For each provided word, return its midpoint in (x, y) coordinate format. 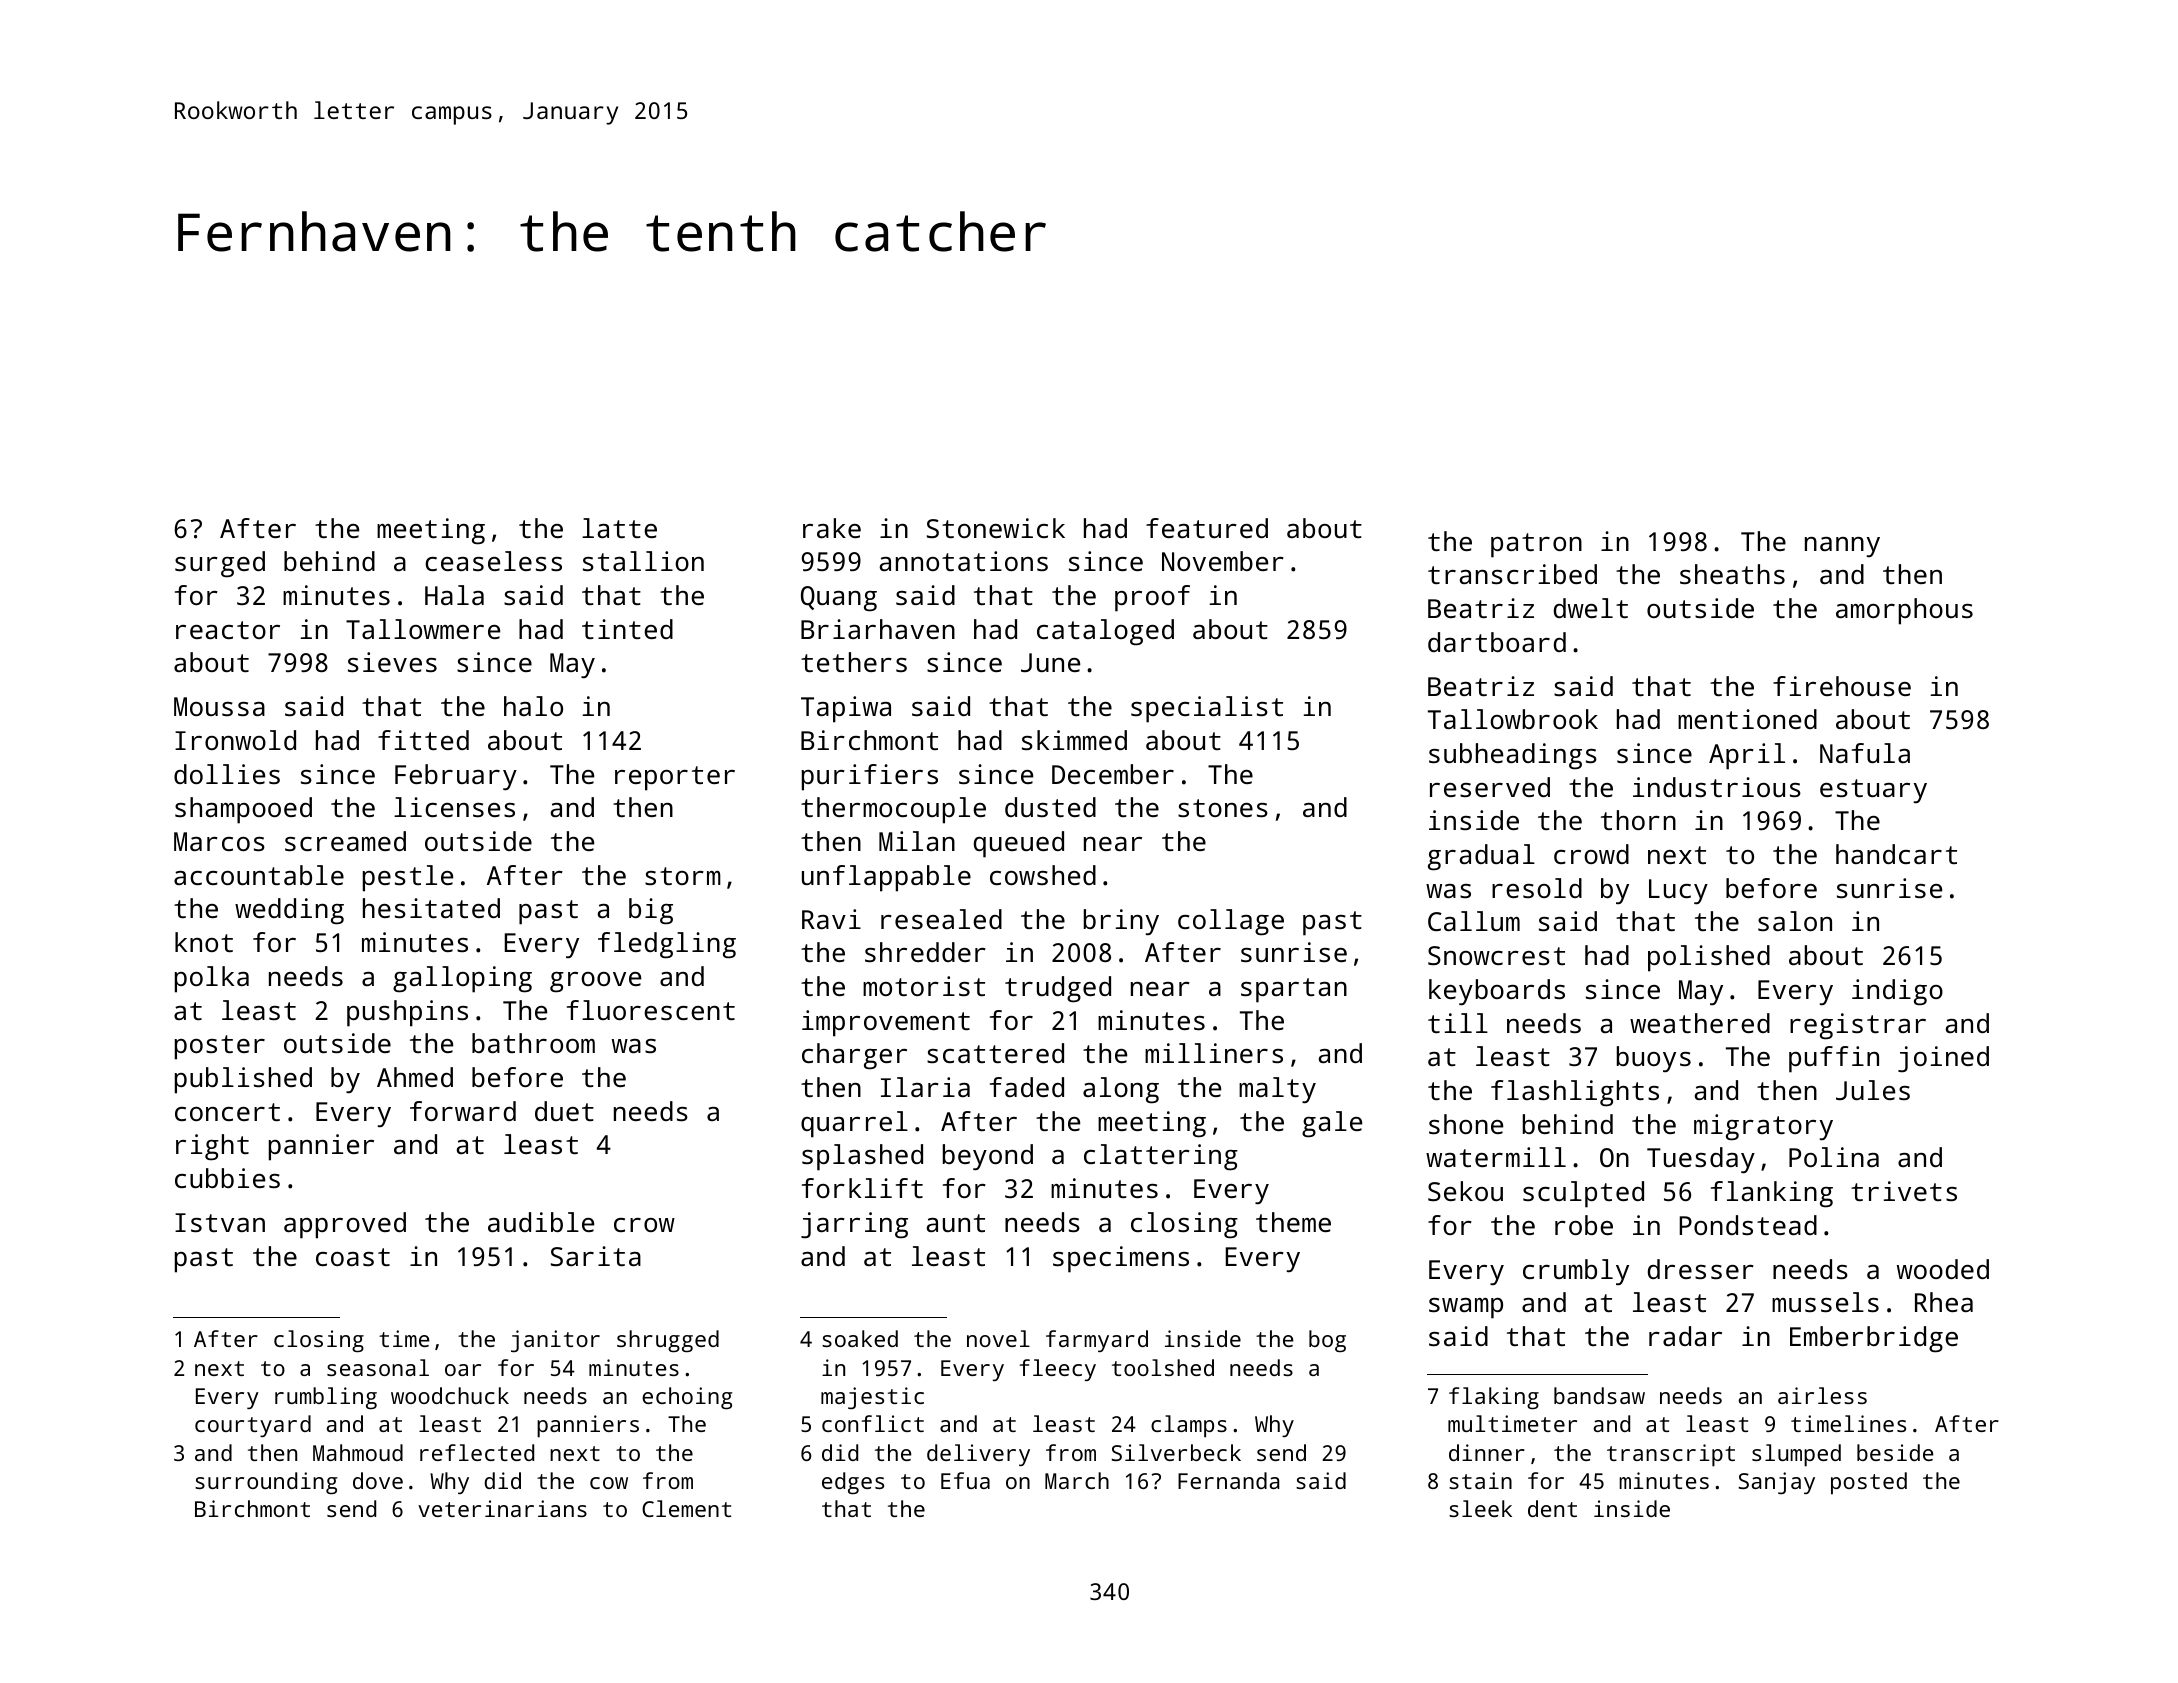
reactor (228, 630)
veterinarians (502, 1508)
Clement (686, 1508)
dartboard (1497, 642)
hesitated (431, 908)
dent (1552, 1508)
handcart (1896, 854)
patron (1536, 545)
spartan (1294, 990)
